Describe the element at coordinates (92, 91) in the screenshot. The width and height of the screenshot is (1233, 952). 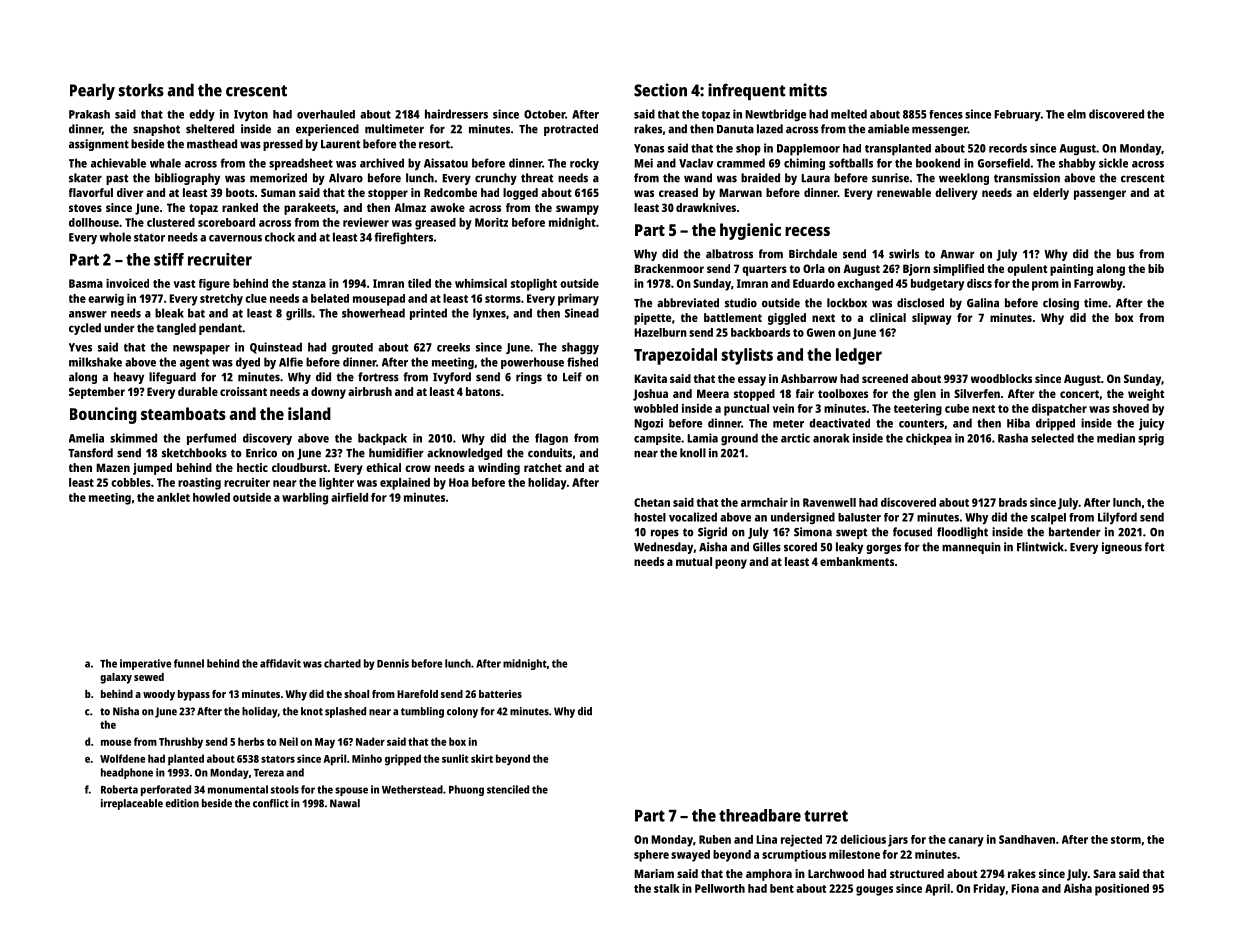
I see `Pearly` at that location.
